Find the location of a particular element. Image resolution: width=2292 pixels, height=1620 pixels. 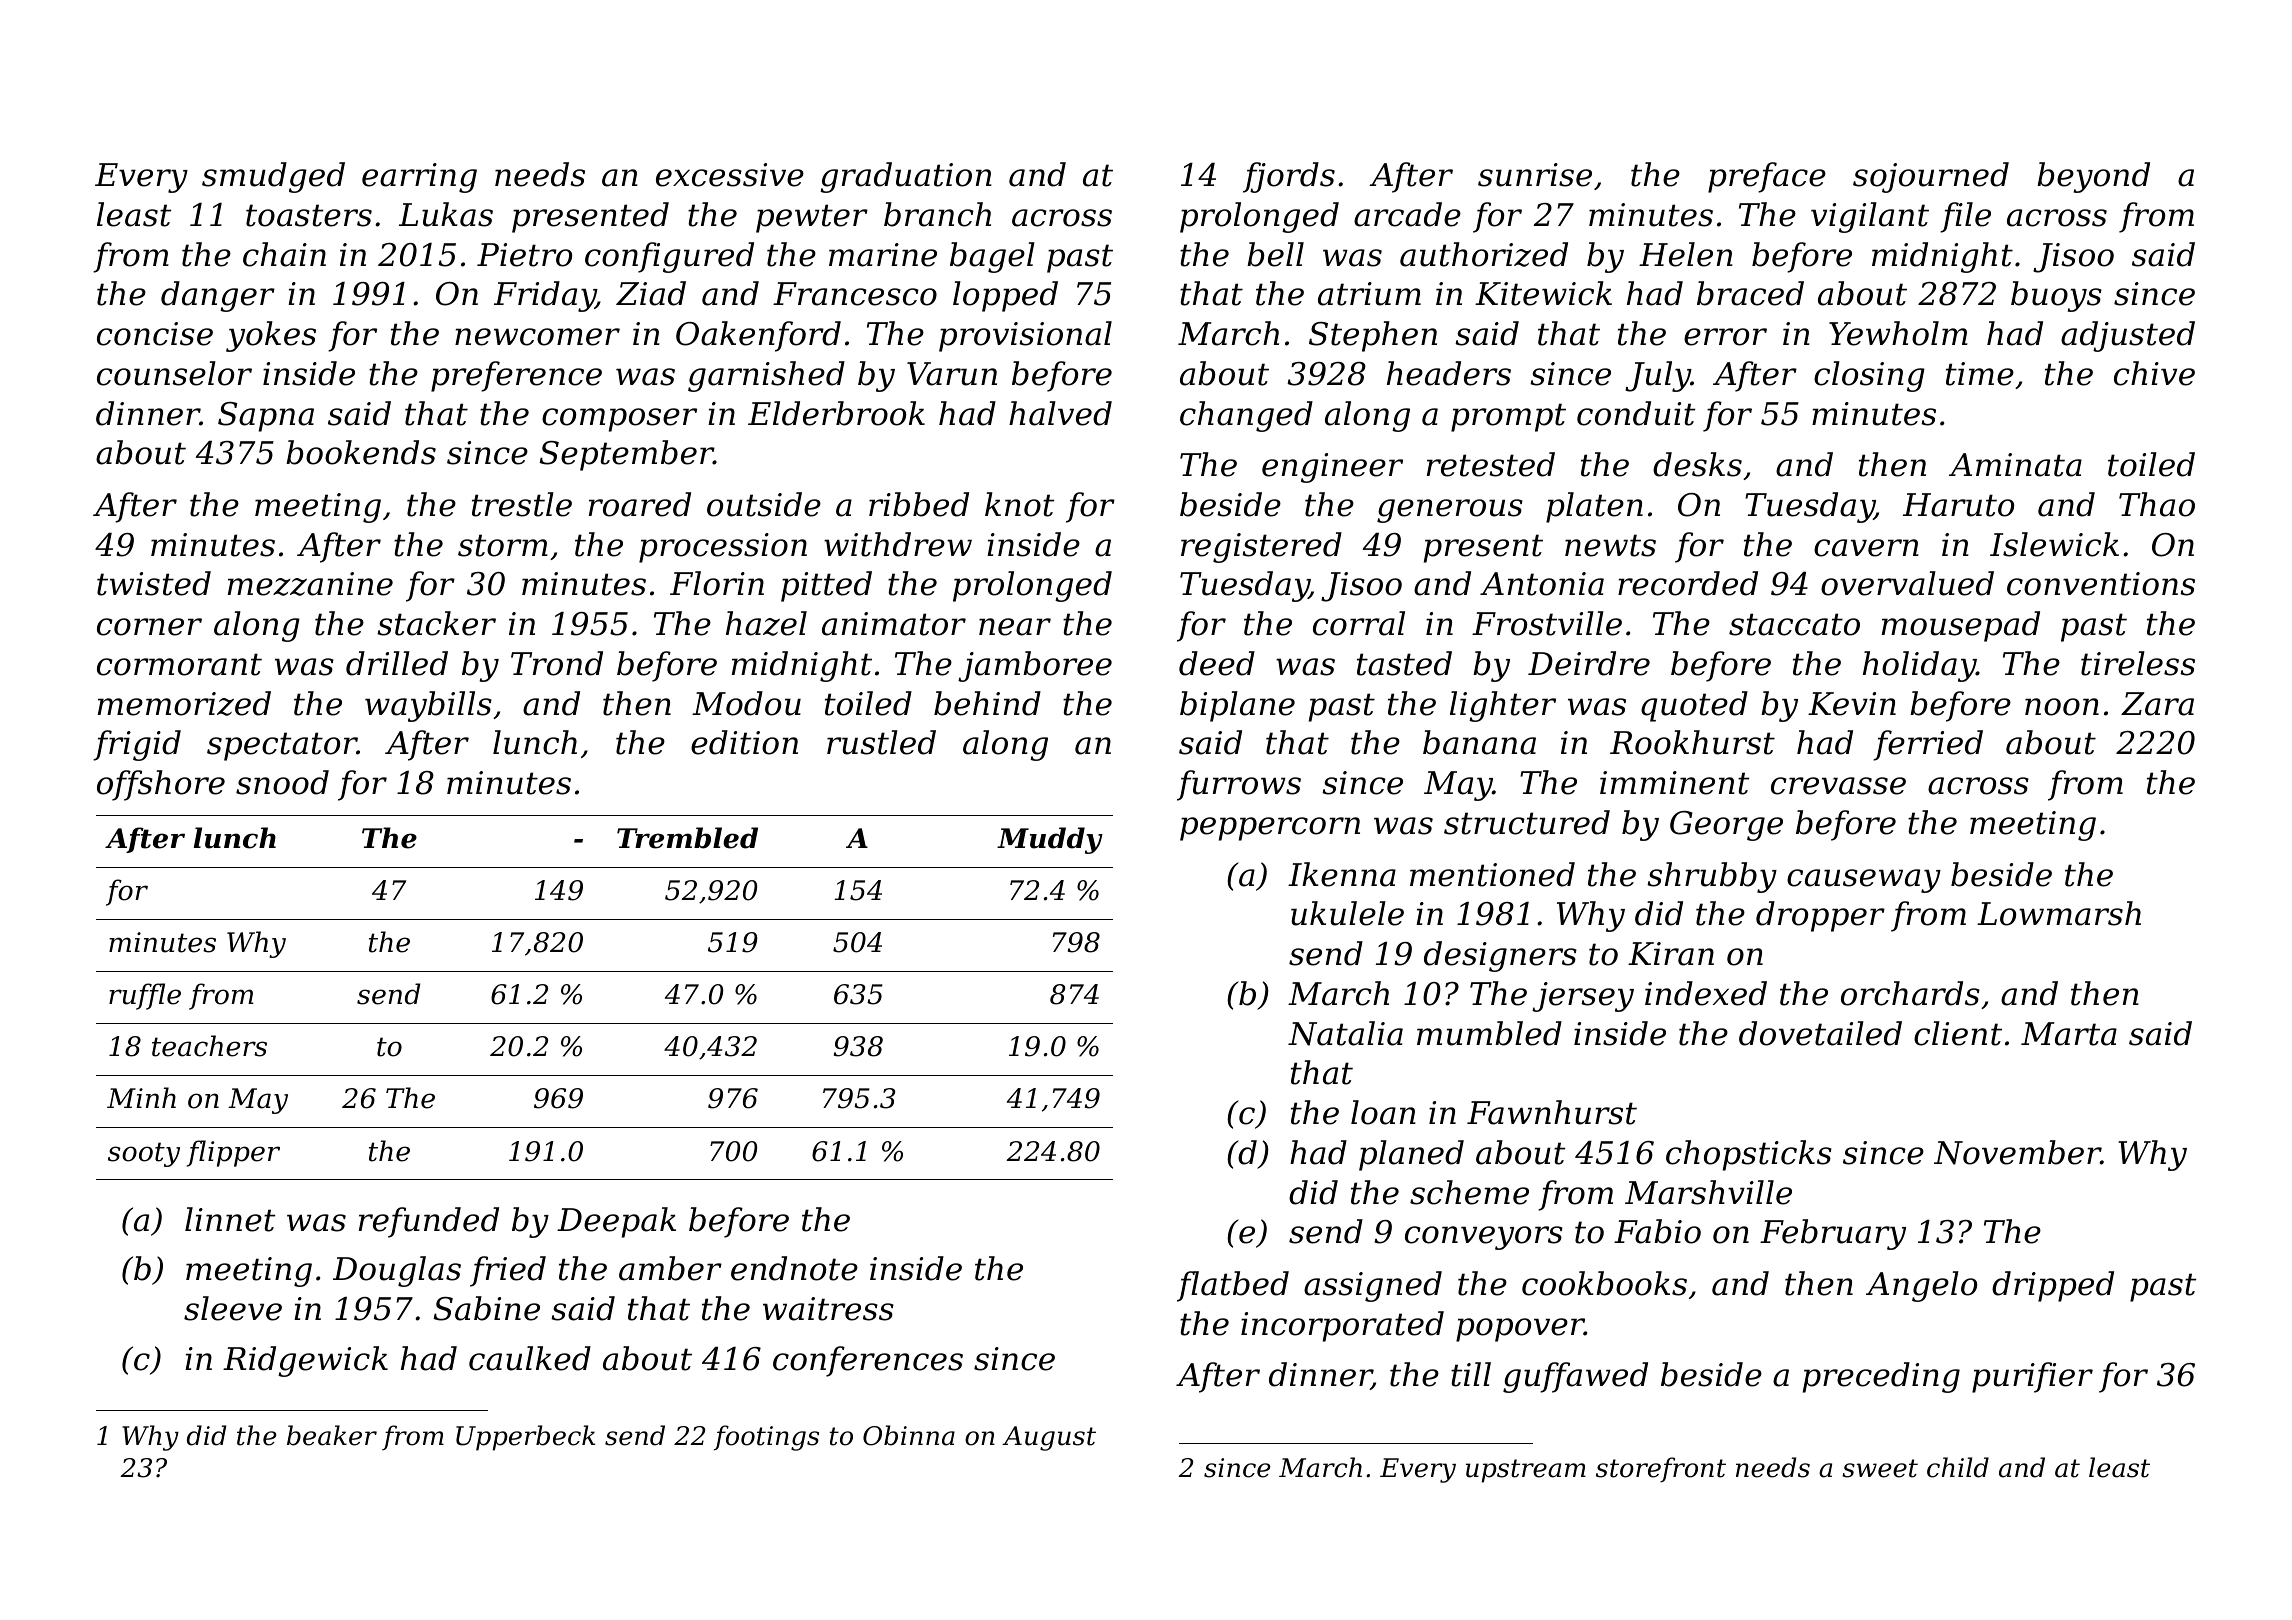

Ridgewick is located at coordinates (305, 1361).
